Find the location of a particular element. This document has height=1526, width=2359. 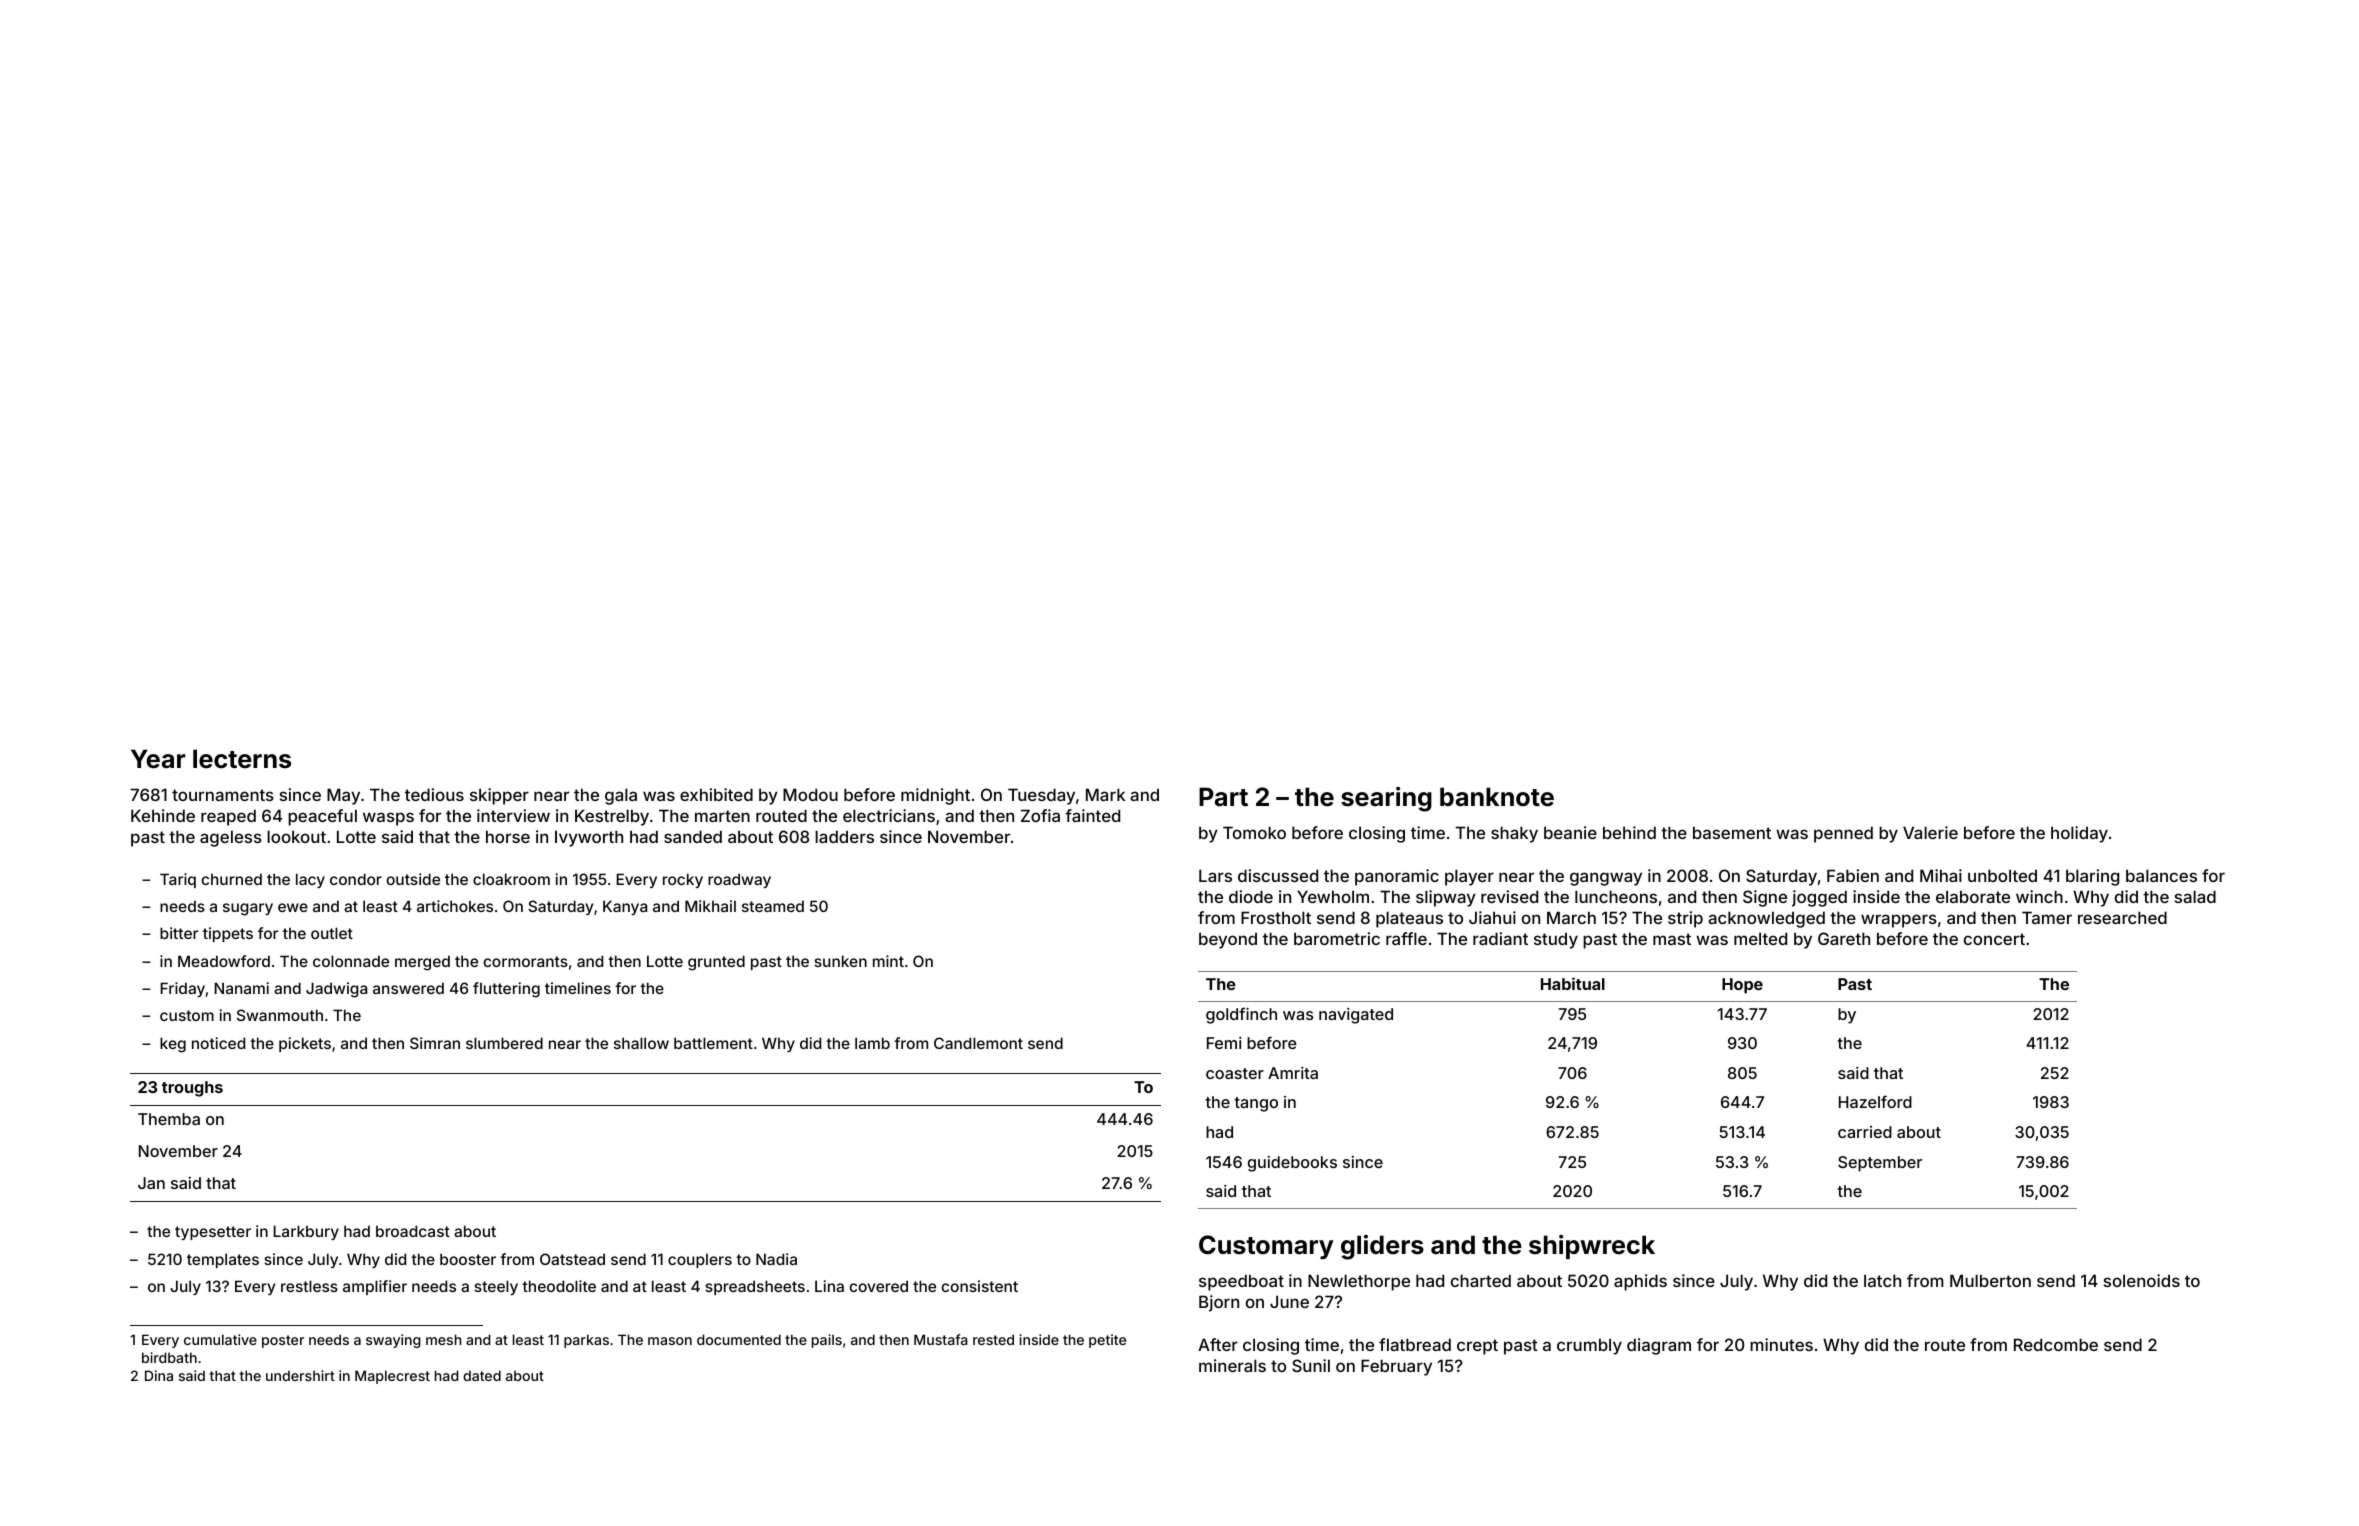

holiday is located at coordinates (2079, 834).
